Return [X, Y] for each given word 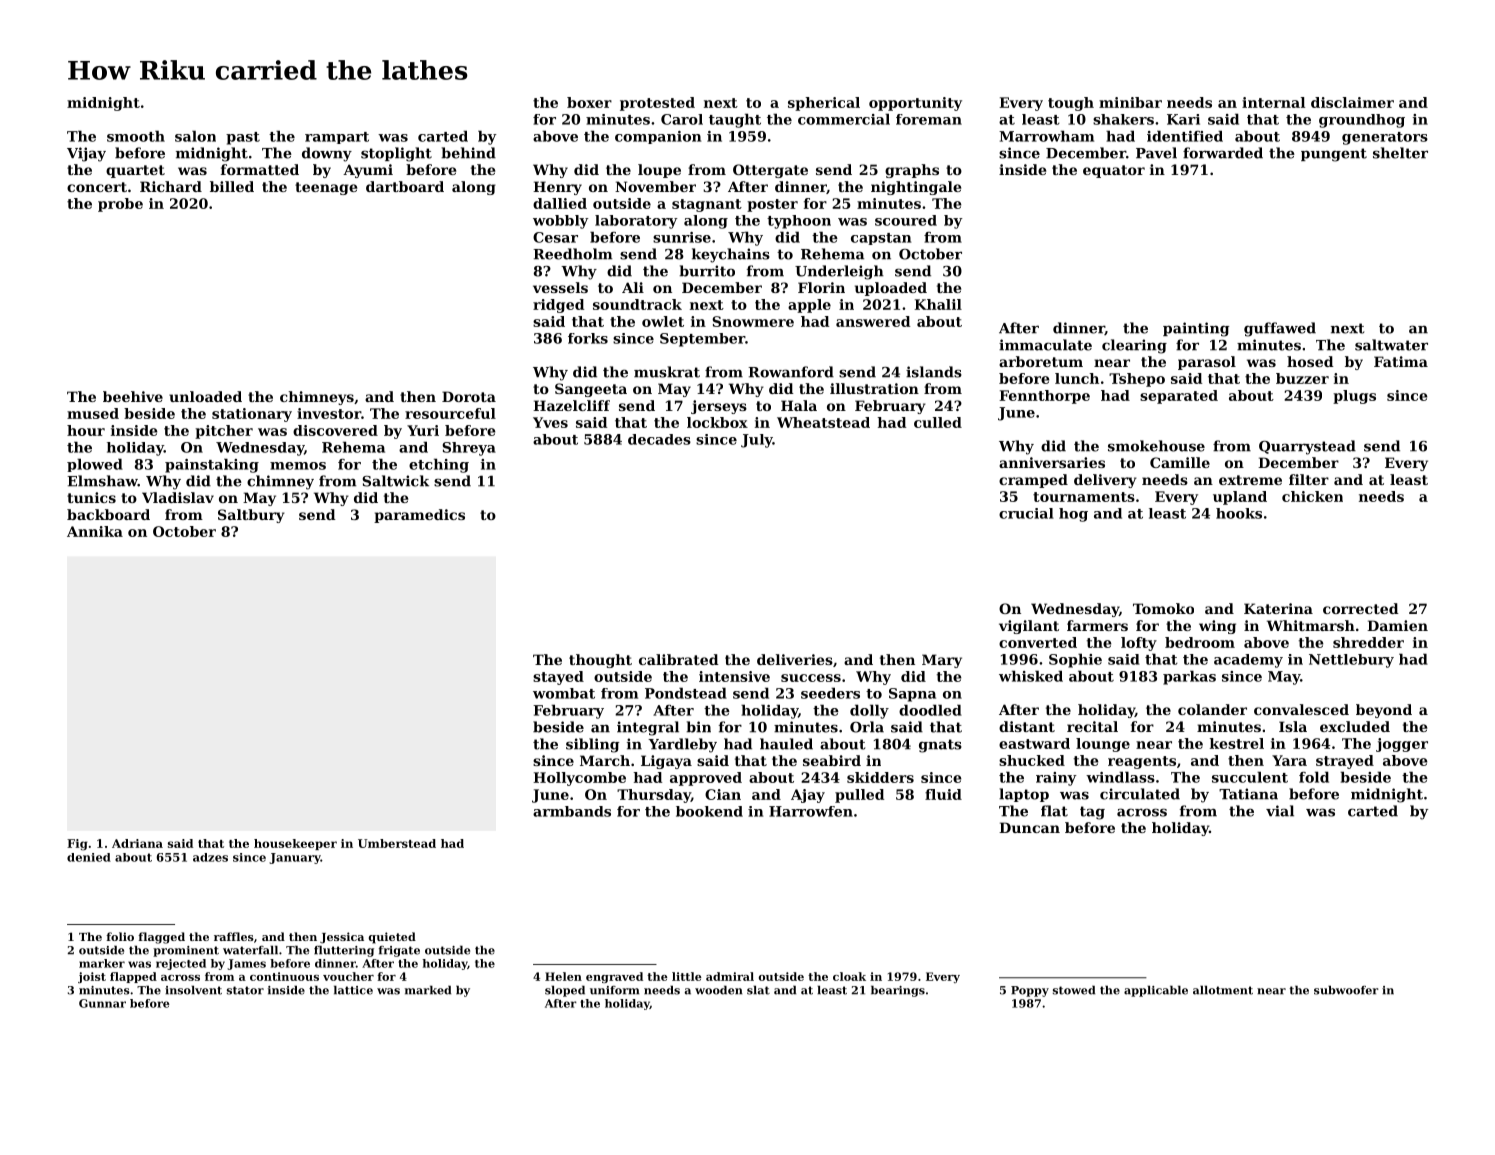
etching [439, 465]
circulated [1140, 794]
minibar [1130, 102]
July [757, 441]
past [243, 138]
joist [92, 977]
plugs [1354, 397]
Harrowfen [811, 811]
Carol [682, 119]
